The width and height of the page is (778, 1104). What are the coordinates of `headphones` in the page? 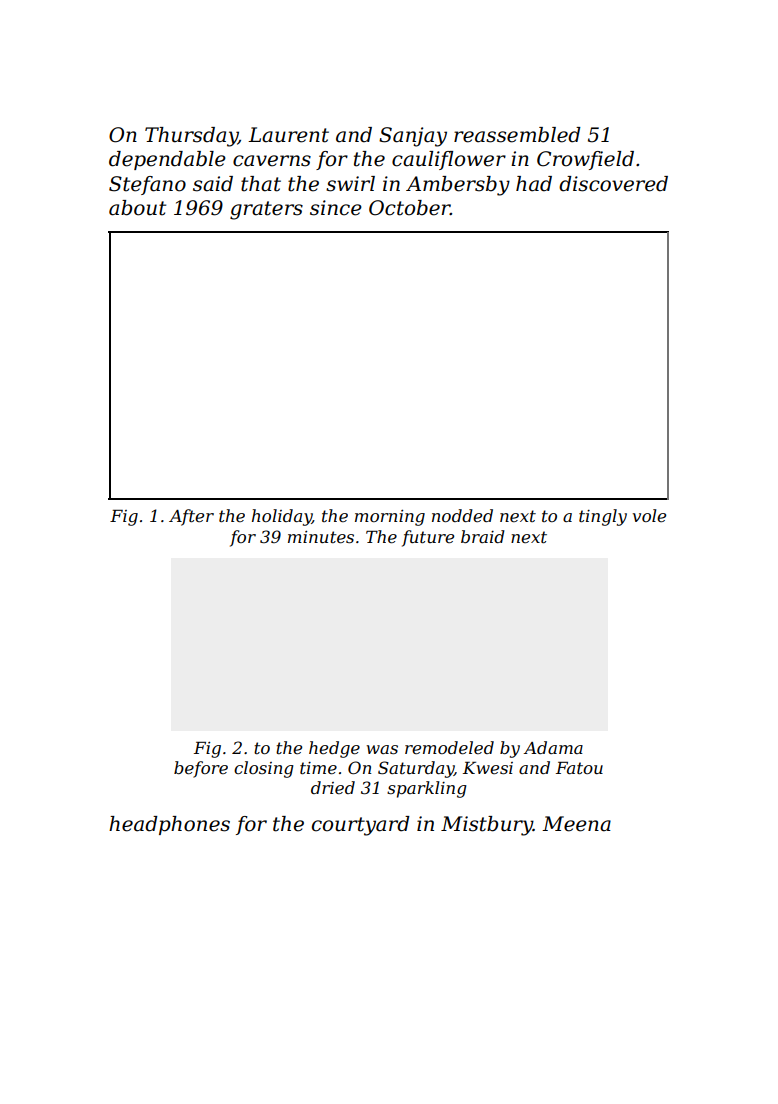 It's located at (169, 825).
